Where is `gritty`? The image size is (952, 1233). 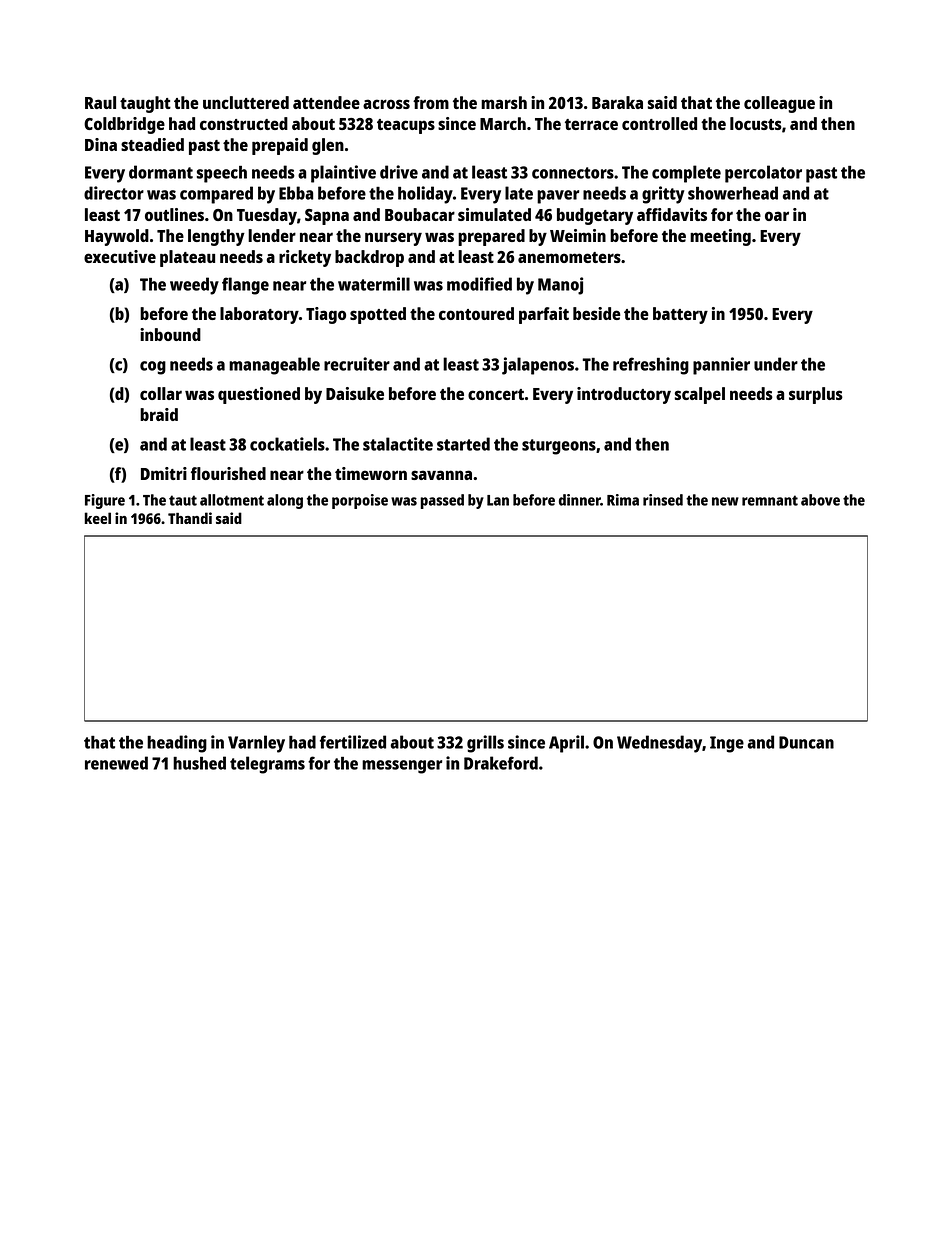
gritty is located at coordinates (663, 195).
